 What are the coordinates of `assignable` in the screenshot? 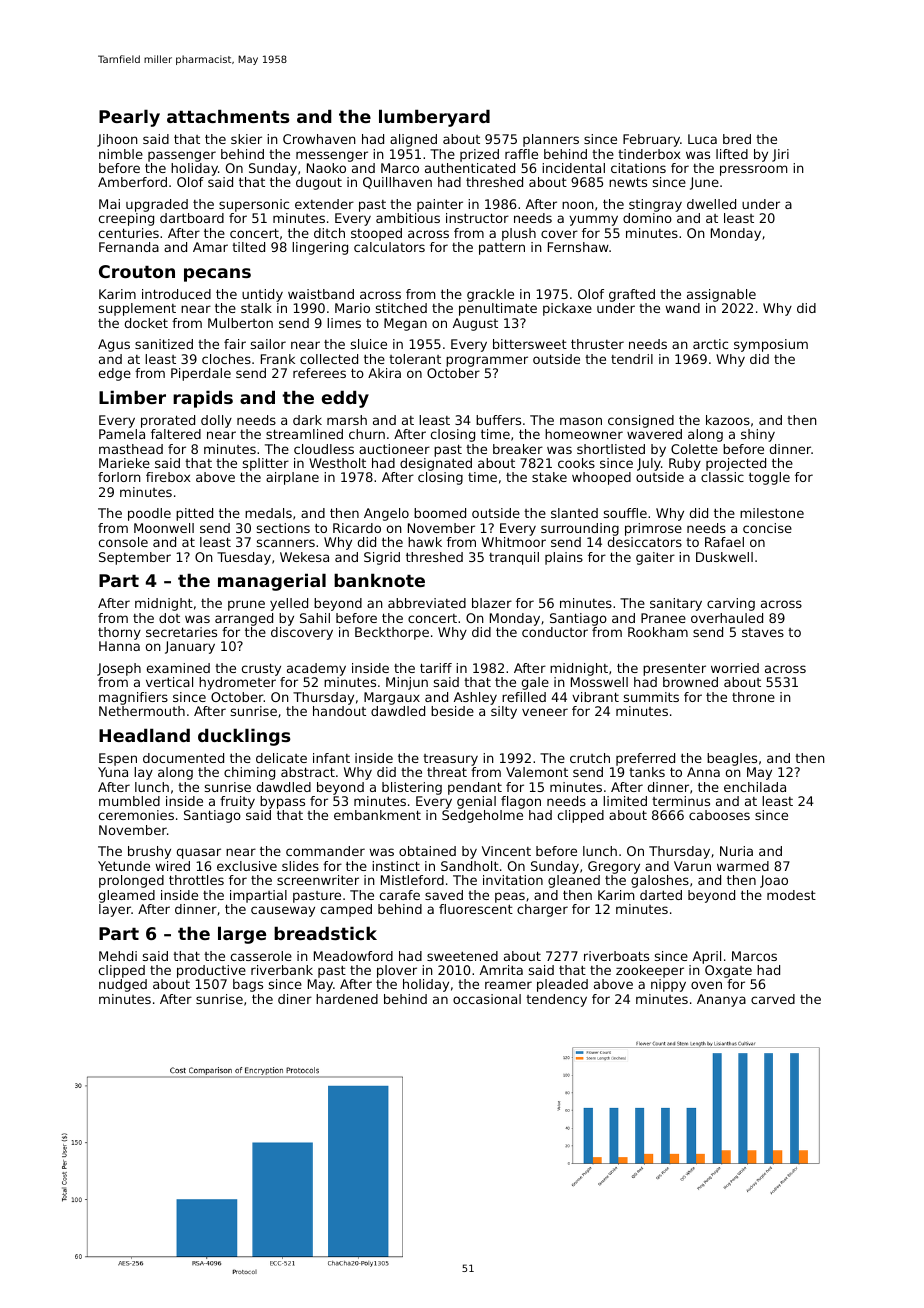 It's located at (721, 295).
